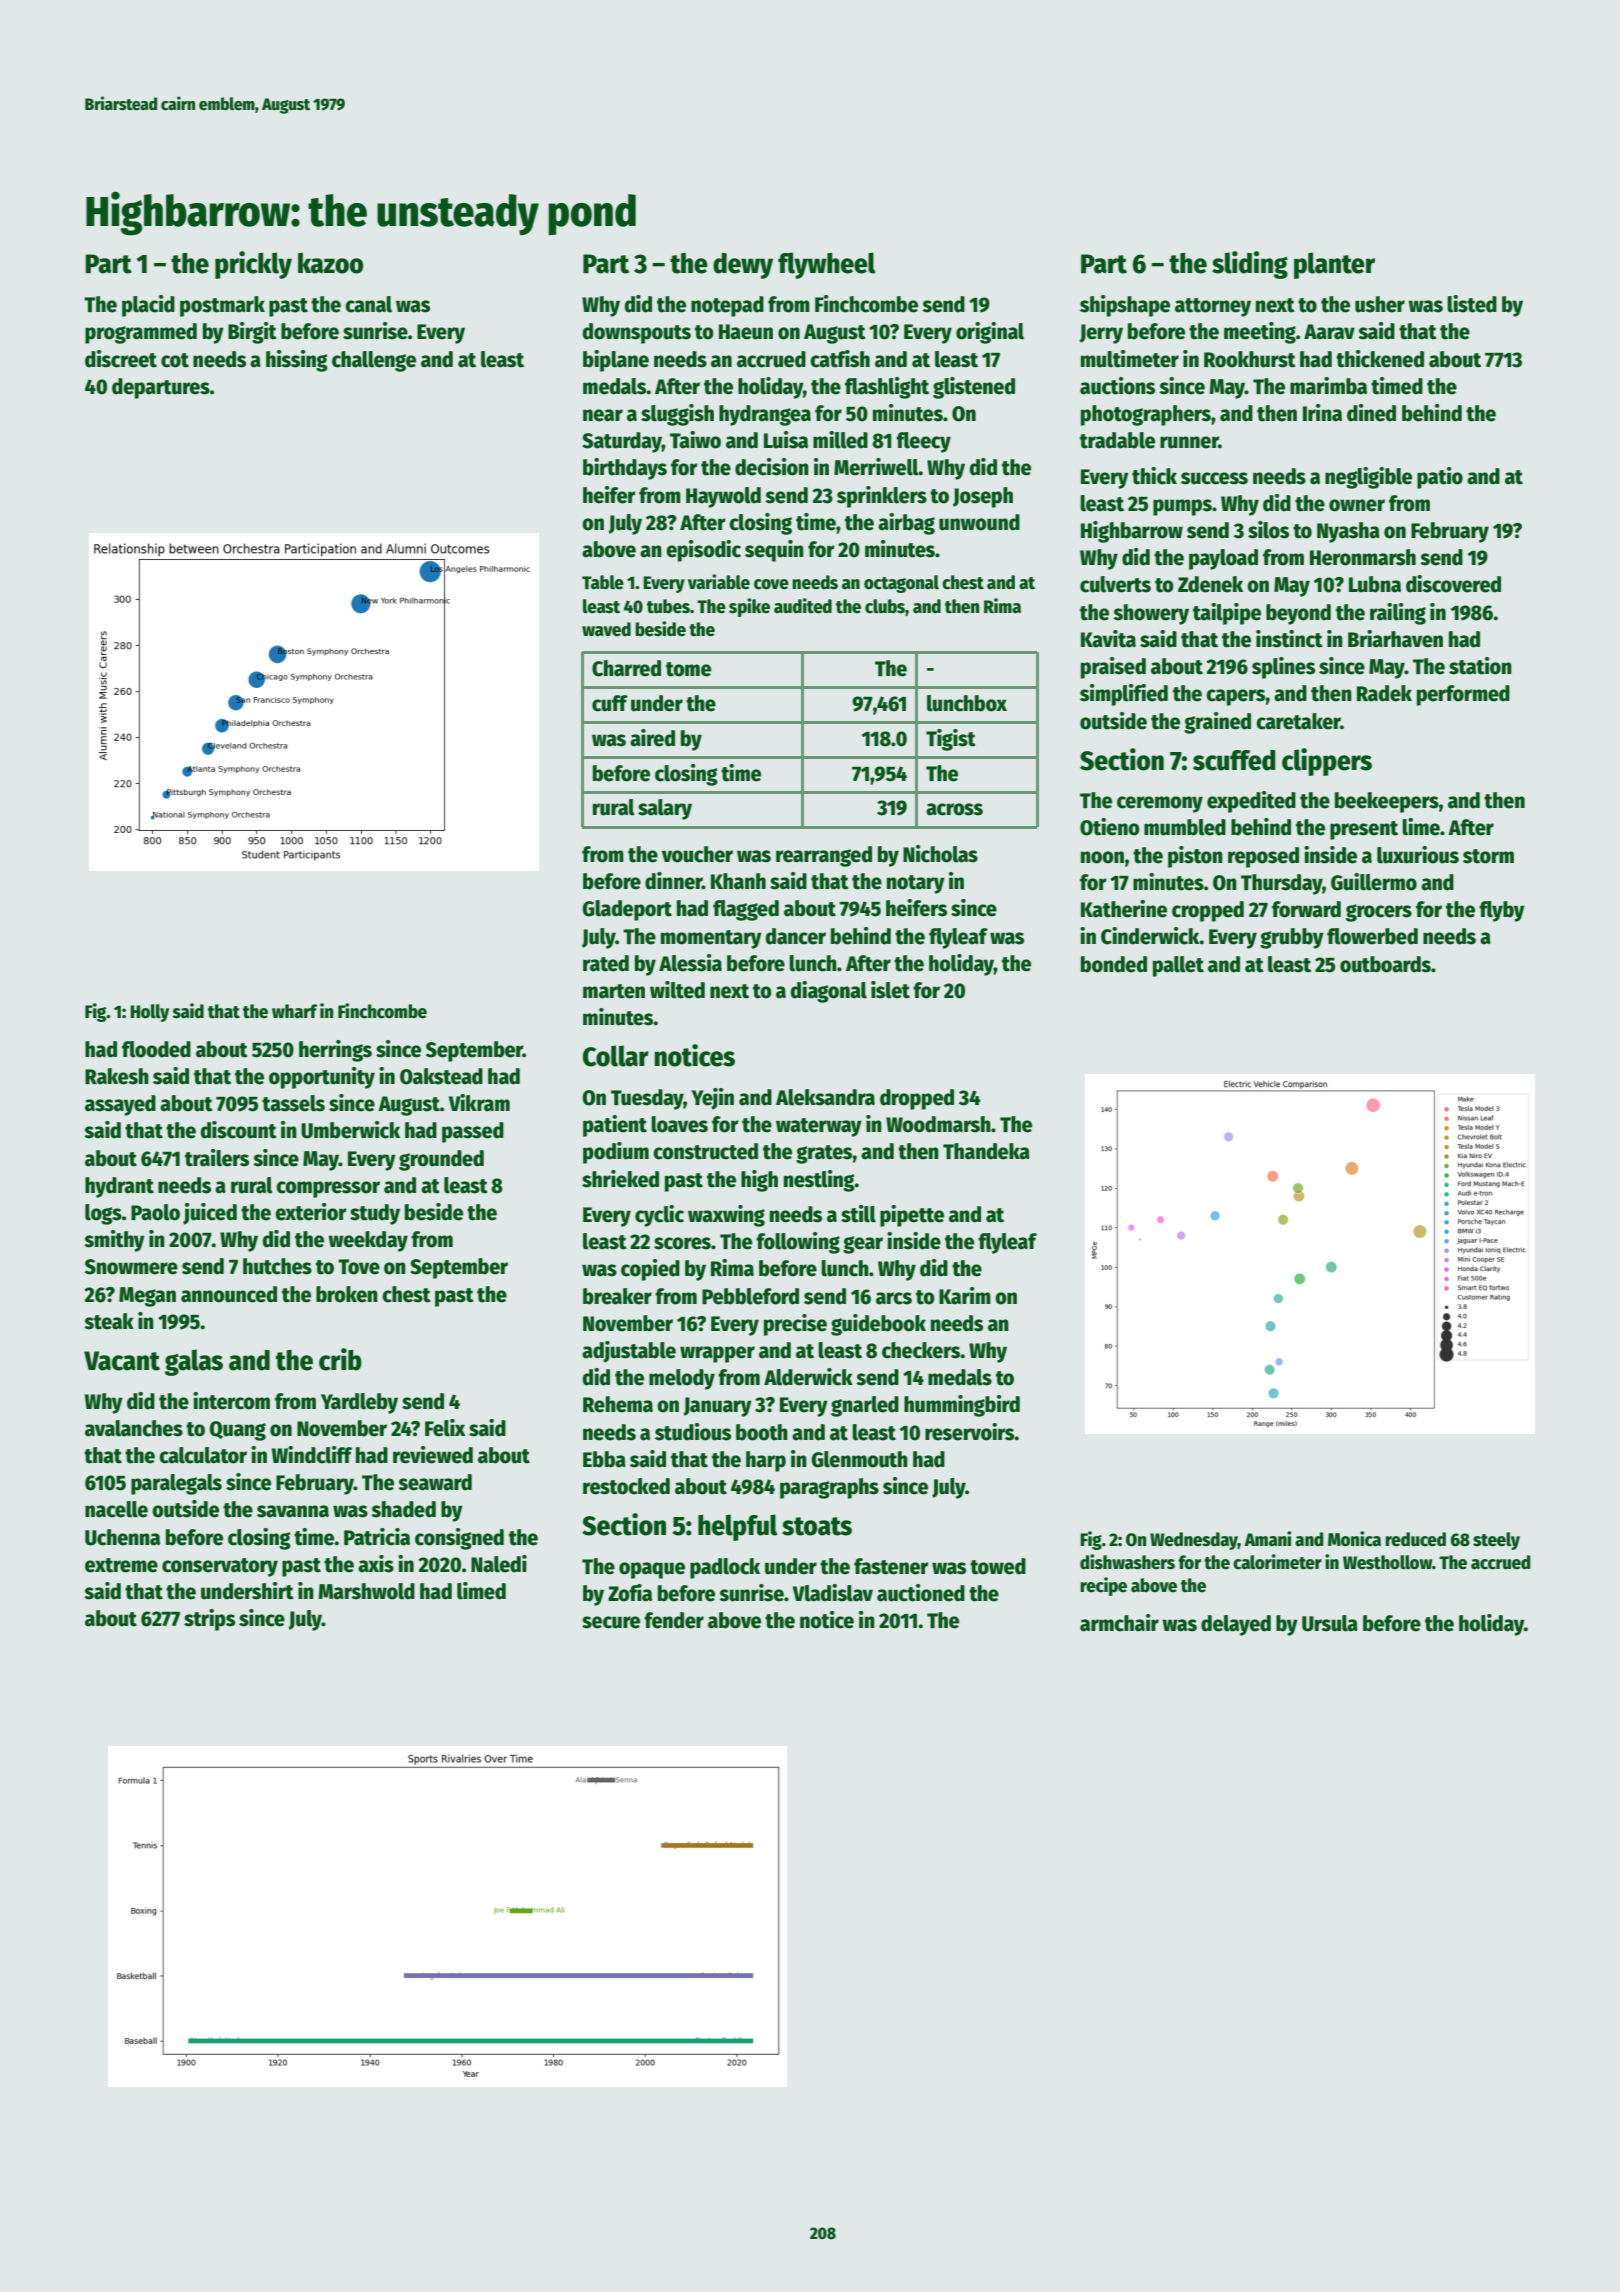  What do you see at coordinates (693, 1432) in the screenshot?
I see `studious` at bounding box center [693, 1432].
